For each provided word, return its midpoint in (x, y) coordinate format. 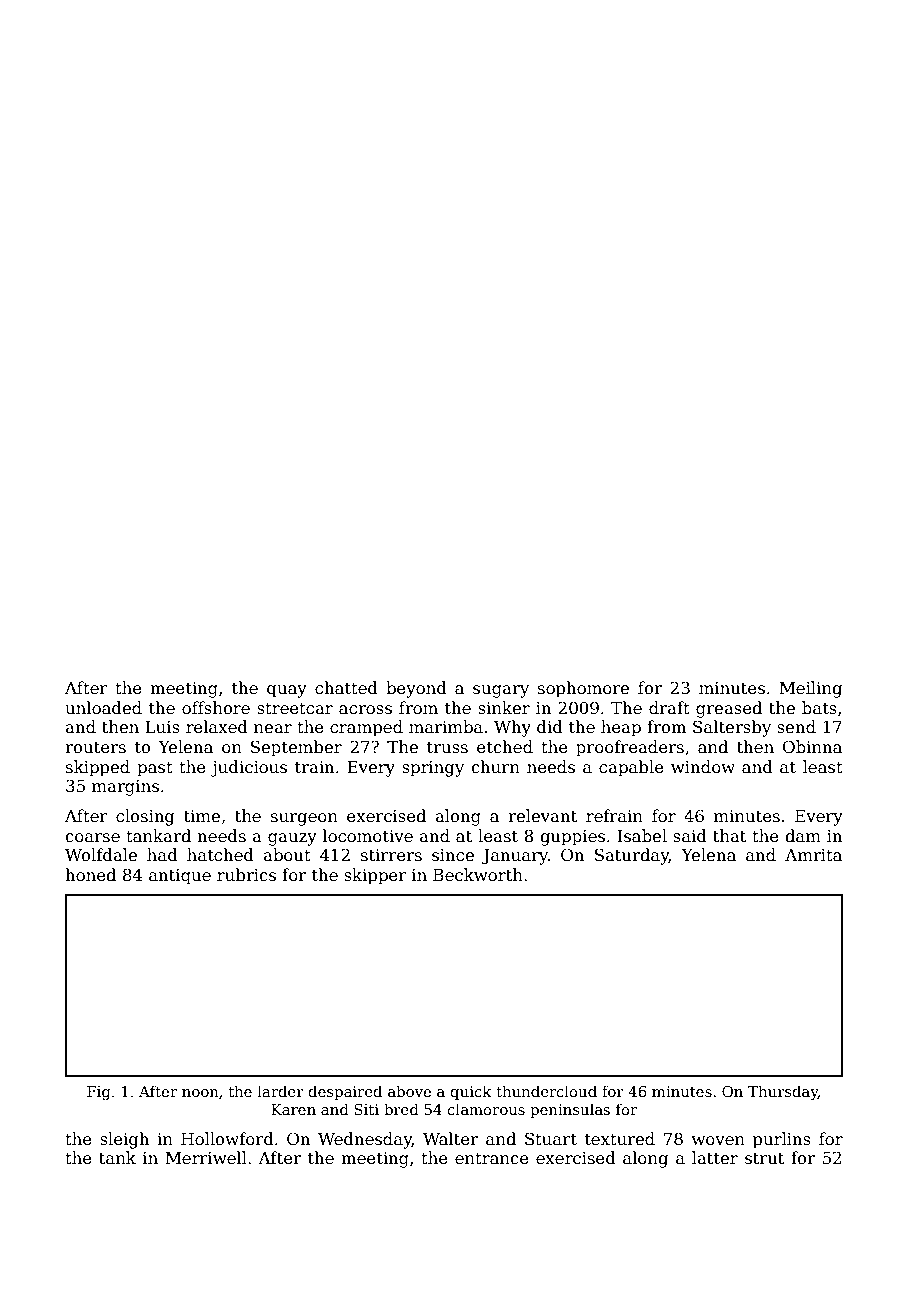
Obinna (812, 747)
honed (90, 875)
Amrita (813, 855)
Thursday (783, 1092)
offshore (216, 708)
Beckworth (478, 875)
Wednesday (365, 1140)
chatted (346, 688)
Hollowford (227, 1139)
